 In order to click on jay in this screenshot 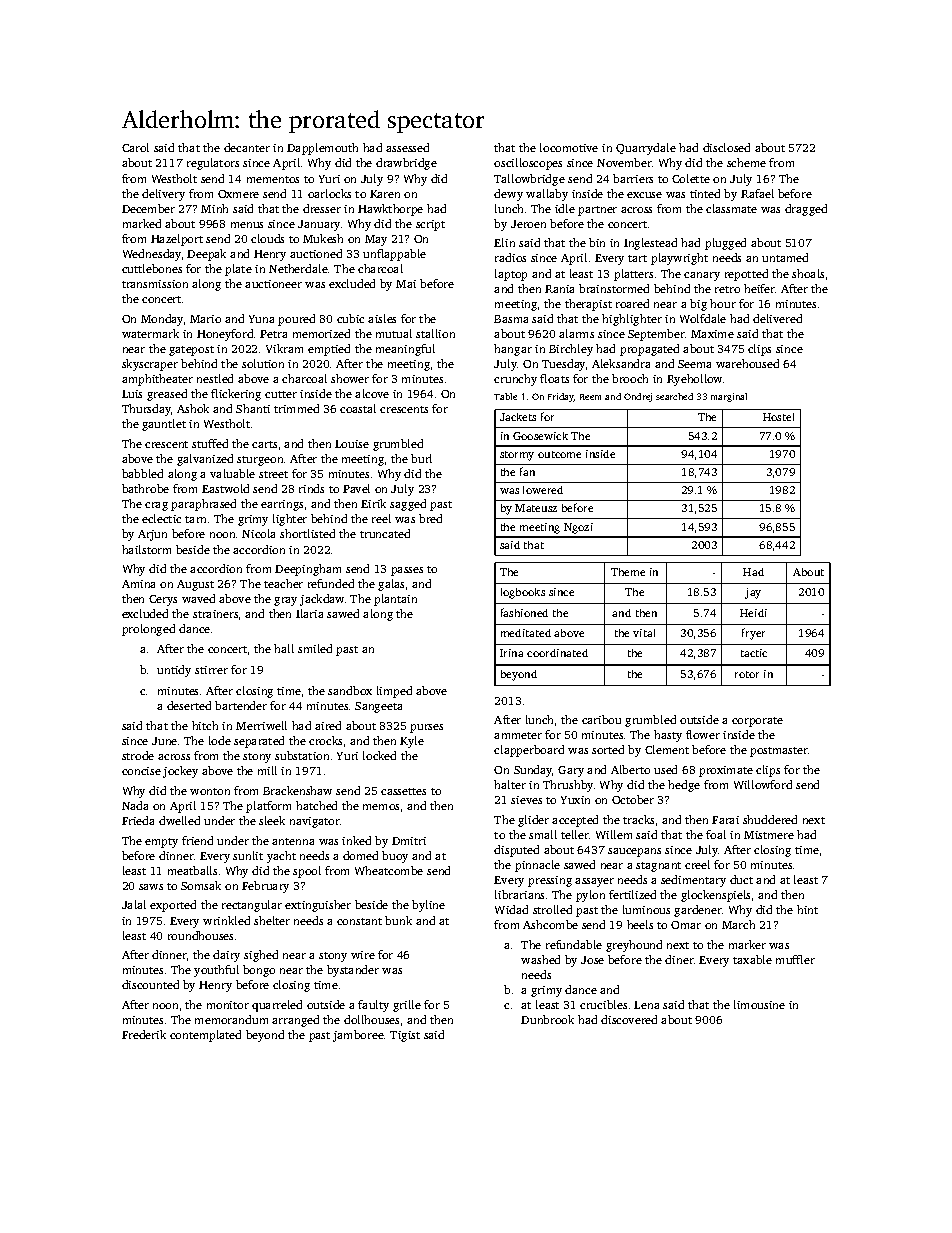, I will do `click(753, 593)`.
